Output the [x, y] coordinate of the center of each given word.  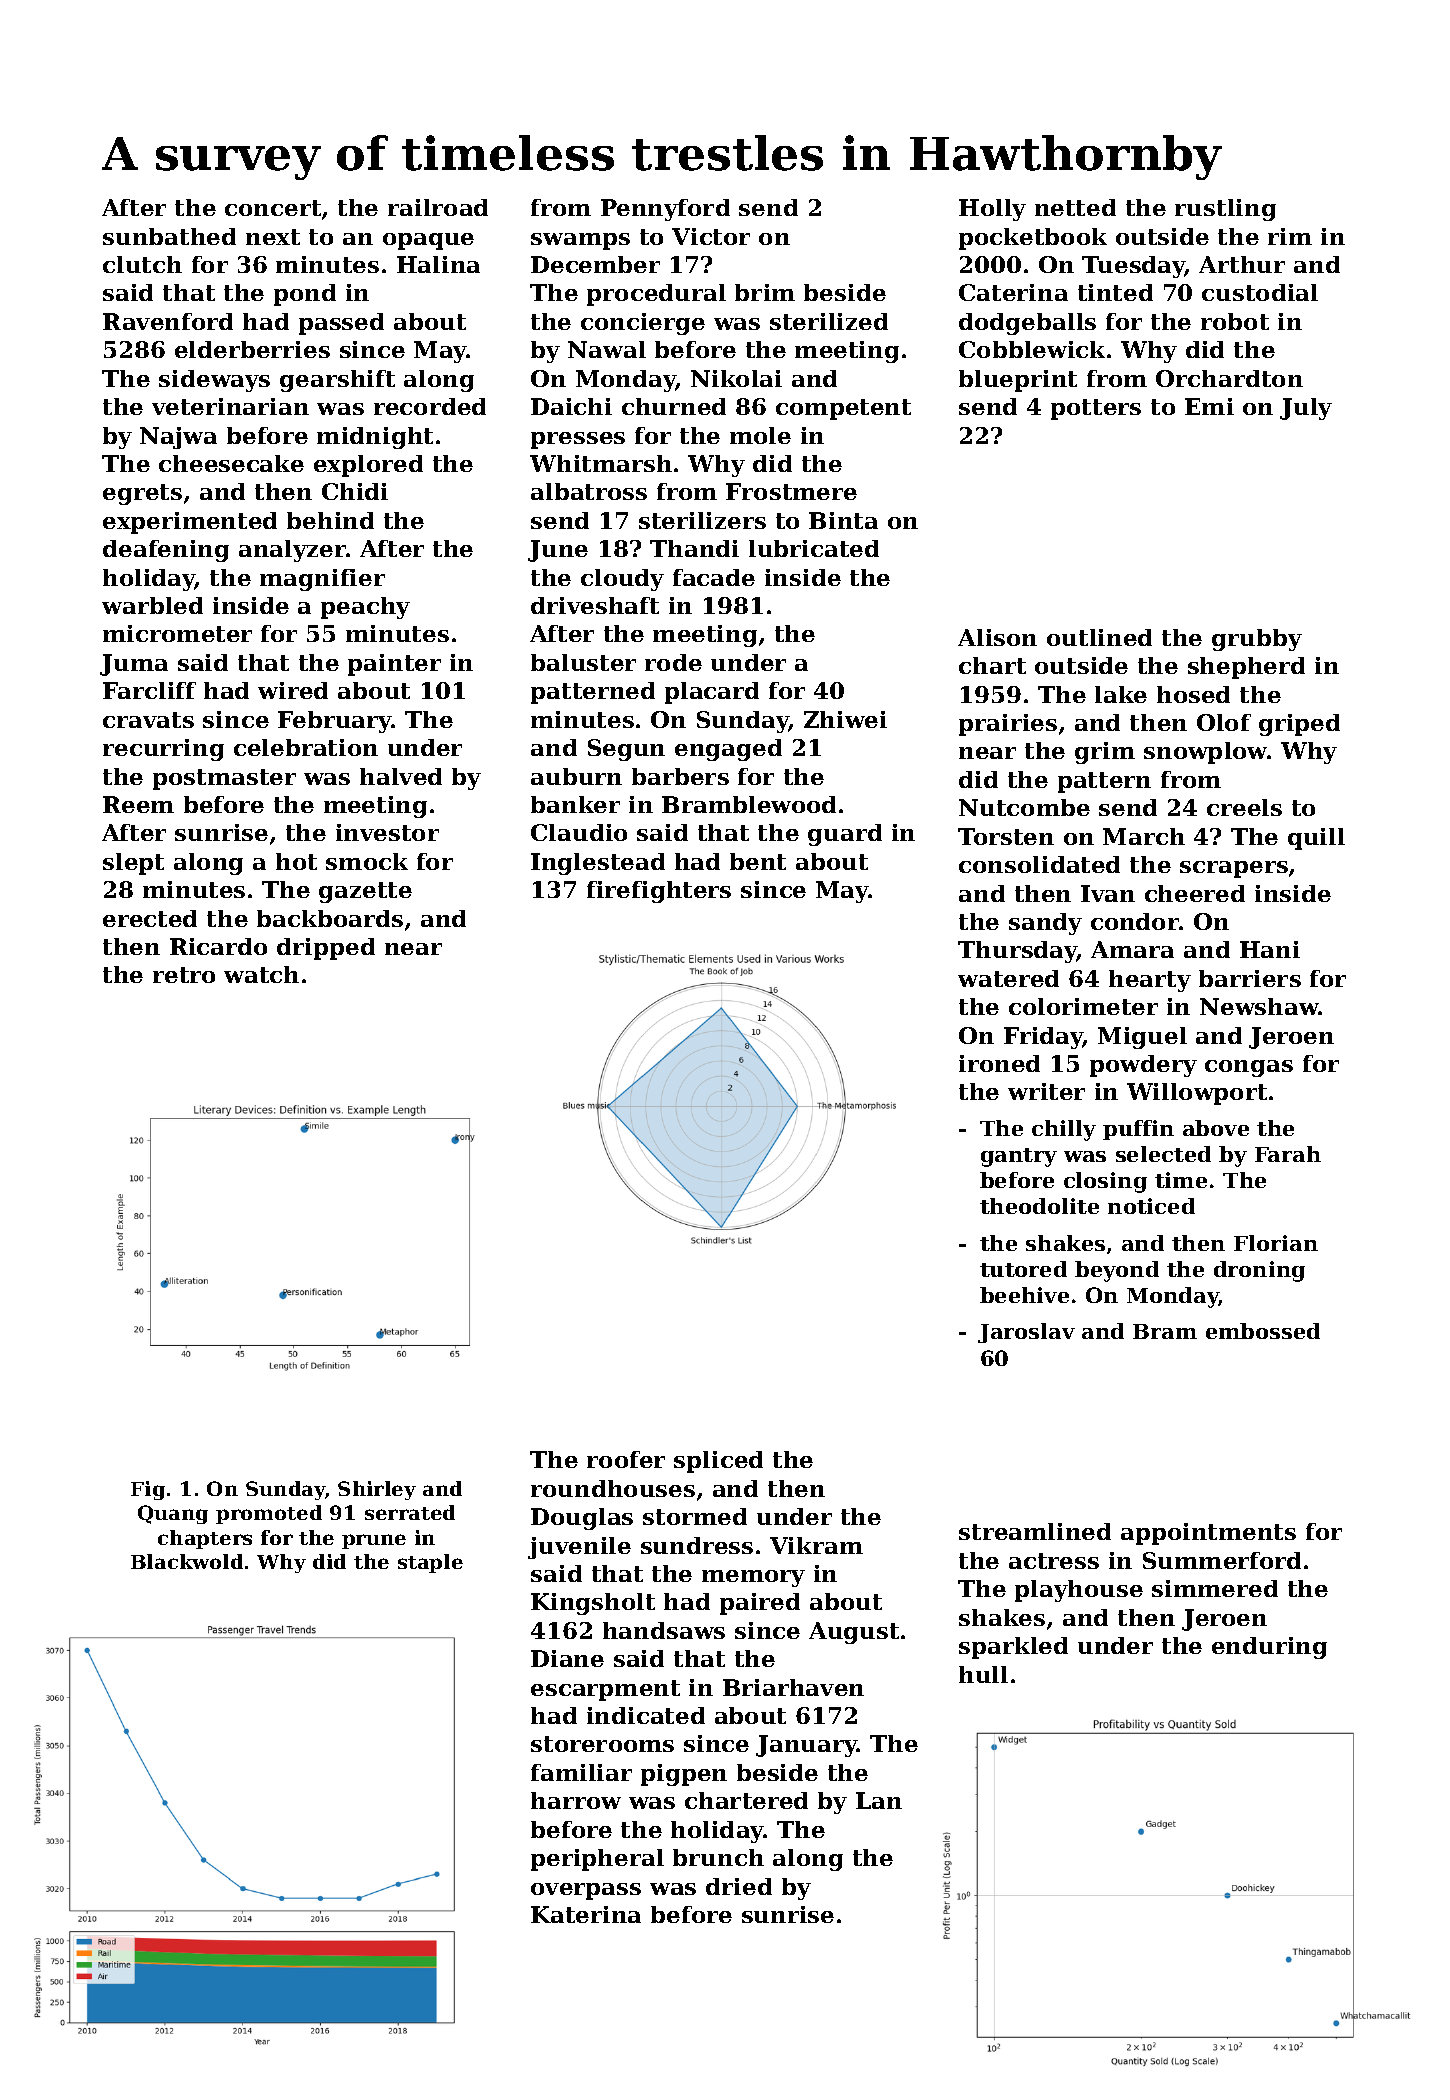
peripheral [597, 1860]
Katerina [586, 1914]
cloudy [622, 580]
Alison [997, 637]
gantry [1019, 1157]
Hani [1270, 949]
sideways [214, 381]
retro [184, 975]
